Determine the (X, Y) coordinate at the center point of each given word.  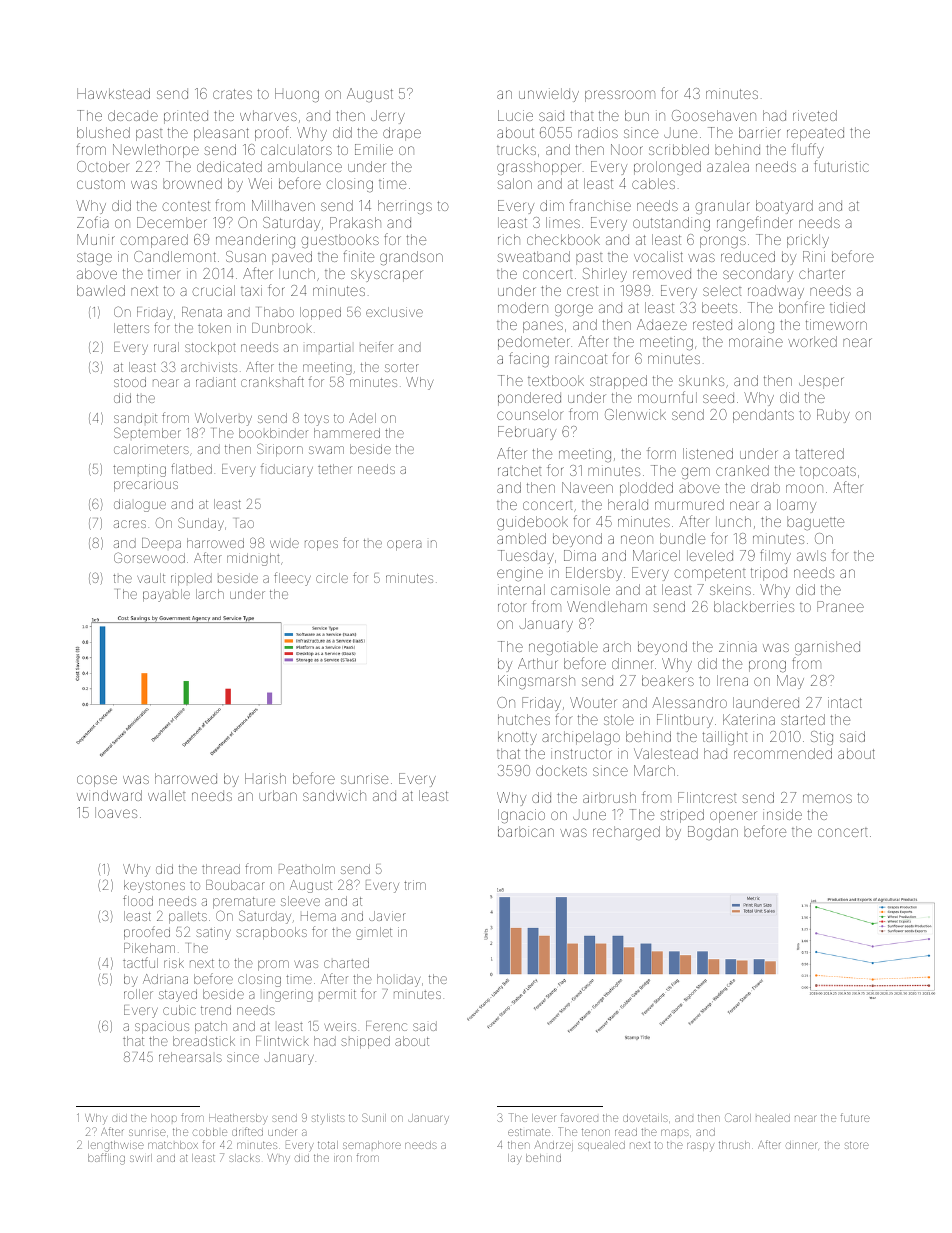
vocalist (658, 256)
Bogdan (713, 833)
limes (563, 222)
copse (97, 781)
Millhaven (283, 205)
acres (130, 524)
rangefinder (755, 224)
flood (138, 900)
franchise (600, 205)
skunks (701, 380)
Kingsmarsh (536, 682)
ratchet (519, 470)
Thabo (276, 312)
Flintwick (282, 1041)
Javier (387, 916)
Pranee (840, 606)
